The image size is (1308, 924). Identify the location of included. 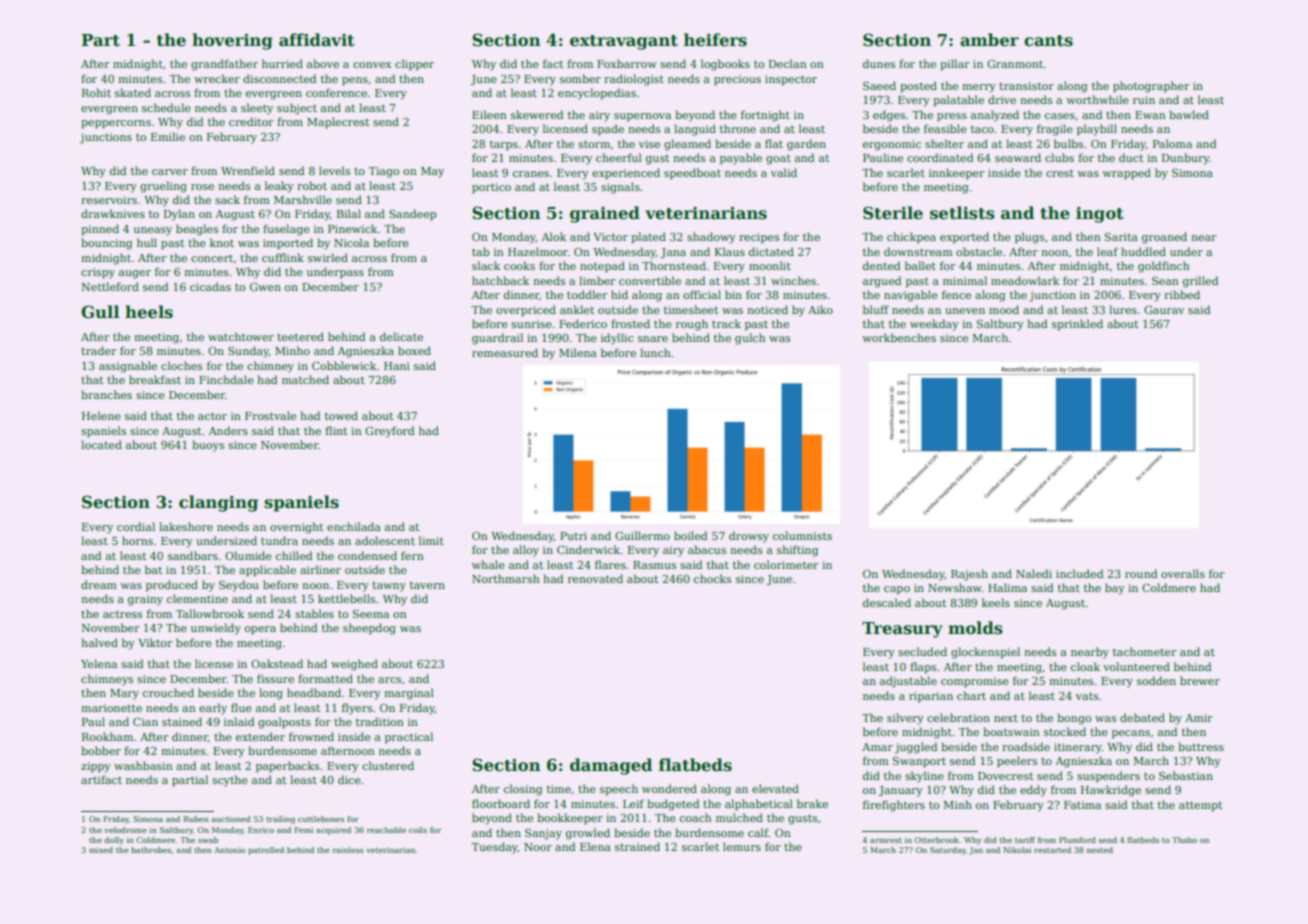
(1079, 573).
